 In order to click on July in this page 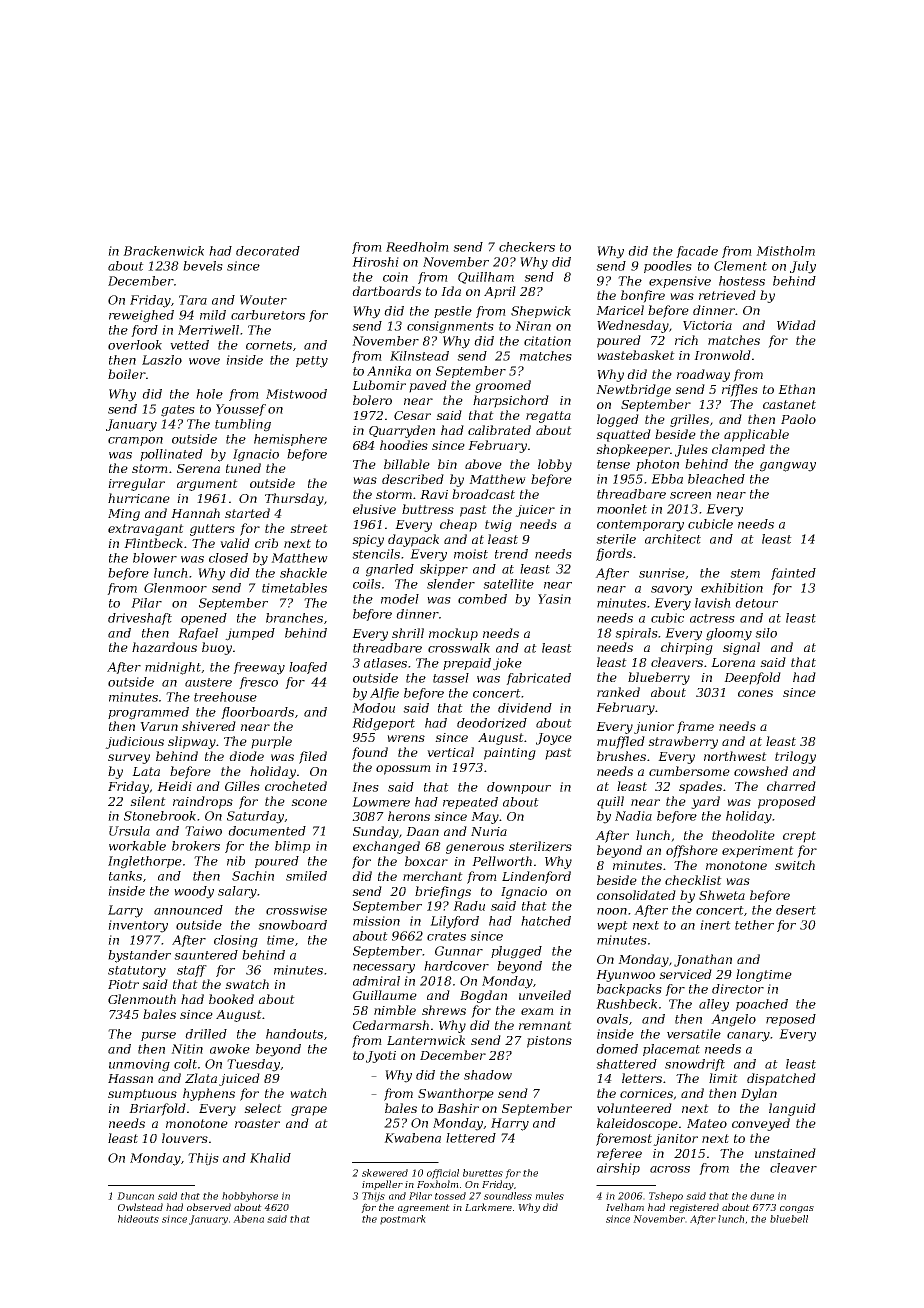, I will do `click(803, 267)`.
